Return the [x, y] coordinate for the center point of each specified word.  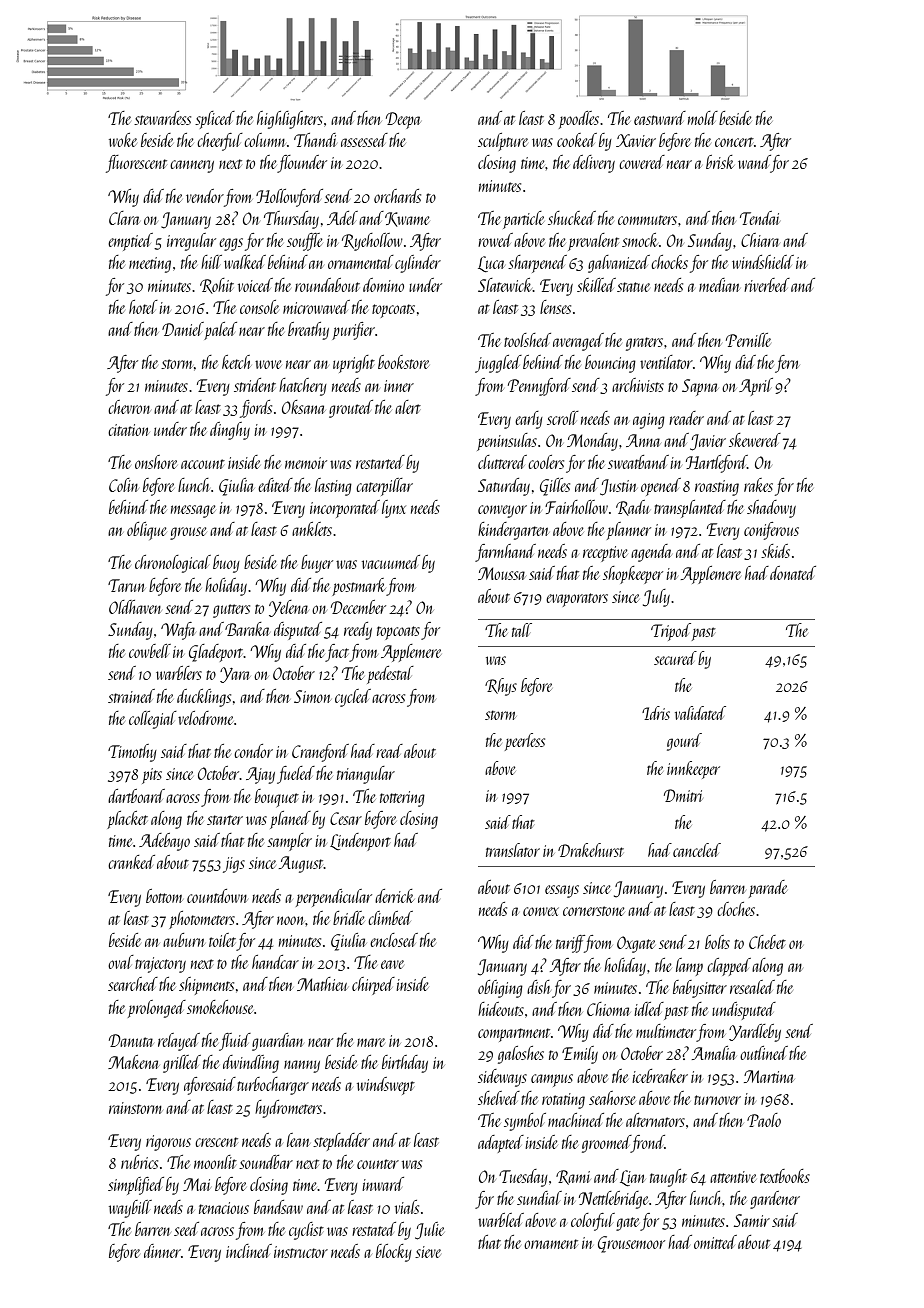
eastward [660, 118]
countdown [217, 896]
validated [700, 713]
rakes [758, 485]
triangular [366, 775]
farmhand [505, 553]
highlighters [290, 120]
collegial [153, 720]
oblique [147, 531]
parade [768, 889]
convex [541, 911]
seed [186, 1229]
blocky [394, 1253]
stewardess [162, 118]
